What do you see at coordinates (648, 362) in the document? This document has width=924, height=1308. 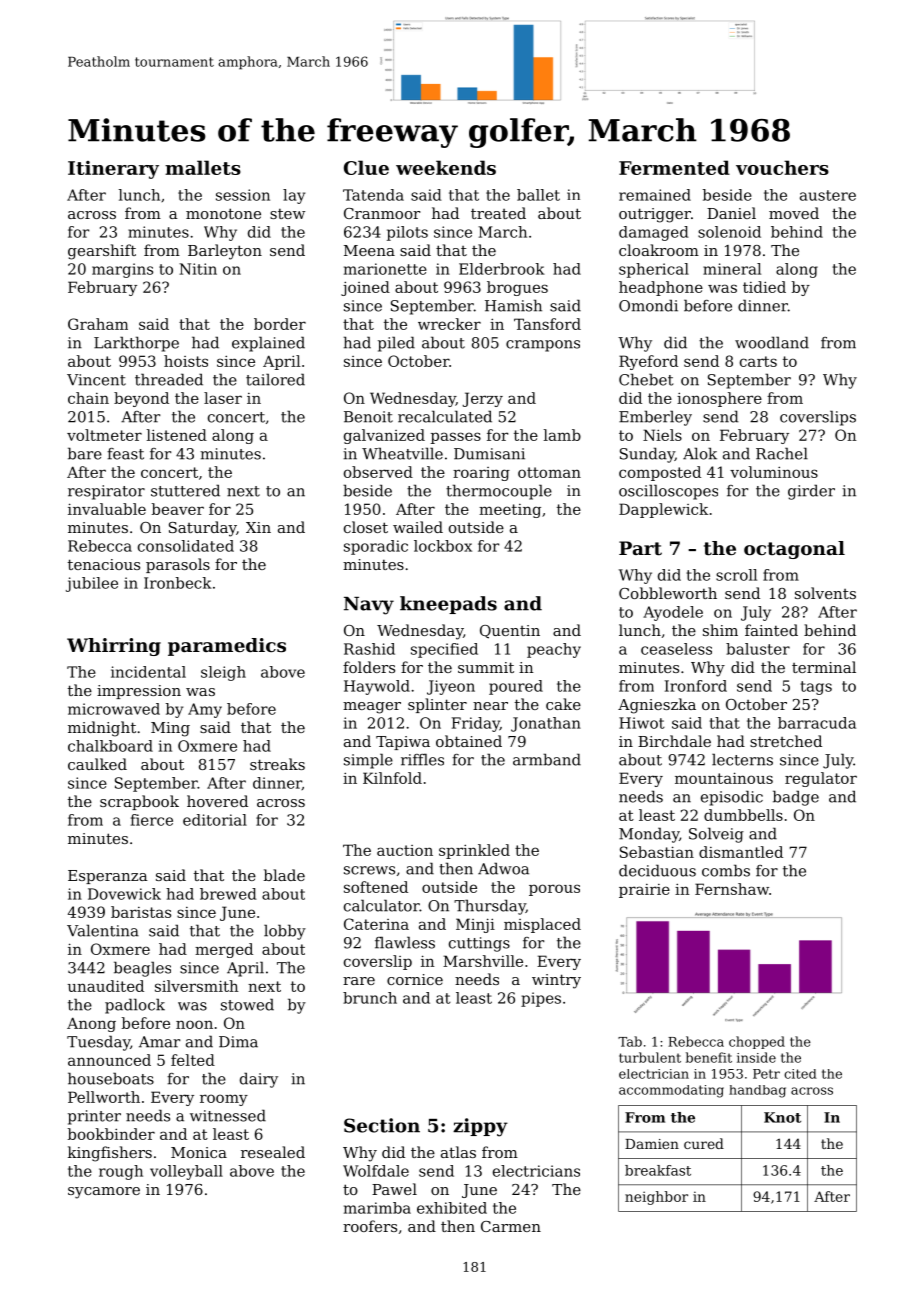 I see `Ryeford` at bounding box center [648, 362].
